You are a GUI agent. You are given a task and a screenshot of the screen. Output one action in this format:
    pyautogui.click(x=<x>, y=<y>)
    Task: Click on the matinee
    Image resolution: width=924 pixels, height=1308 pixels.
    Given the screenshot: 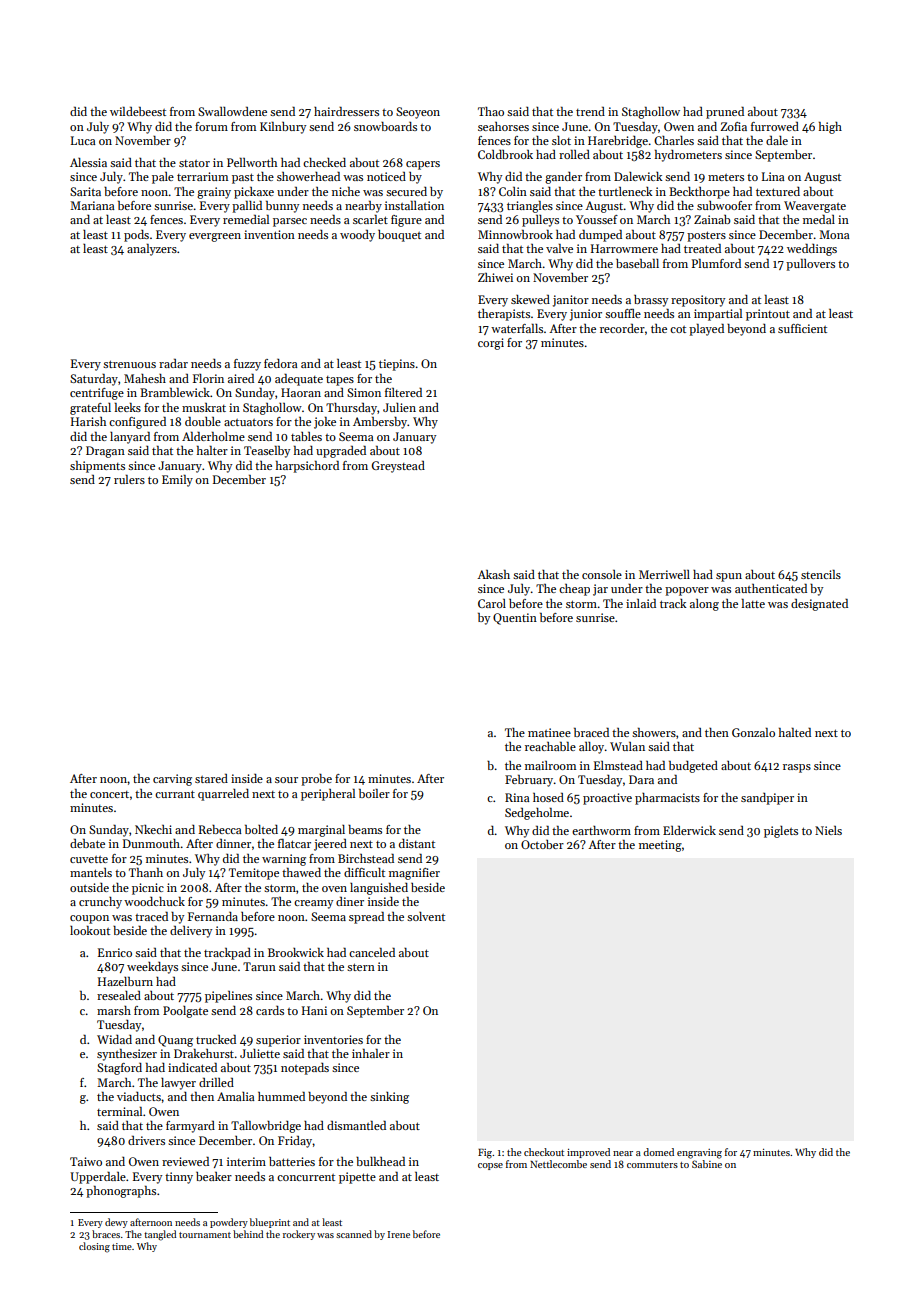 What is the action you would take?
    pyautogui.click(x=549, y=732)
